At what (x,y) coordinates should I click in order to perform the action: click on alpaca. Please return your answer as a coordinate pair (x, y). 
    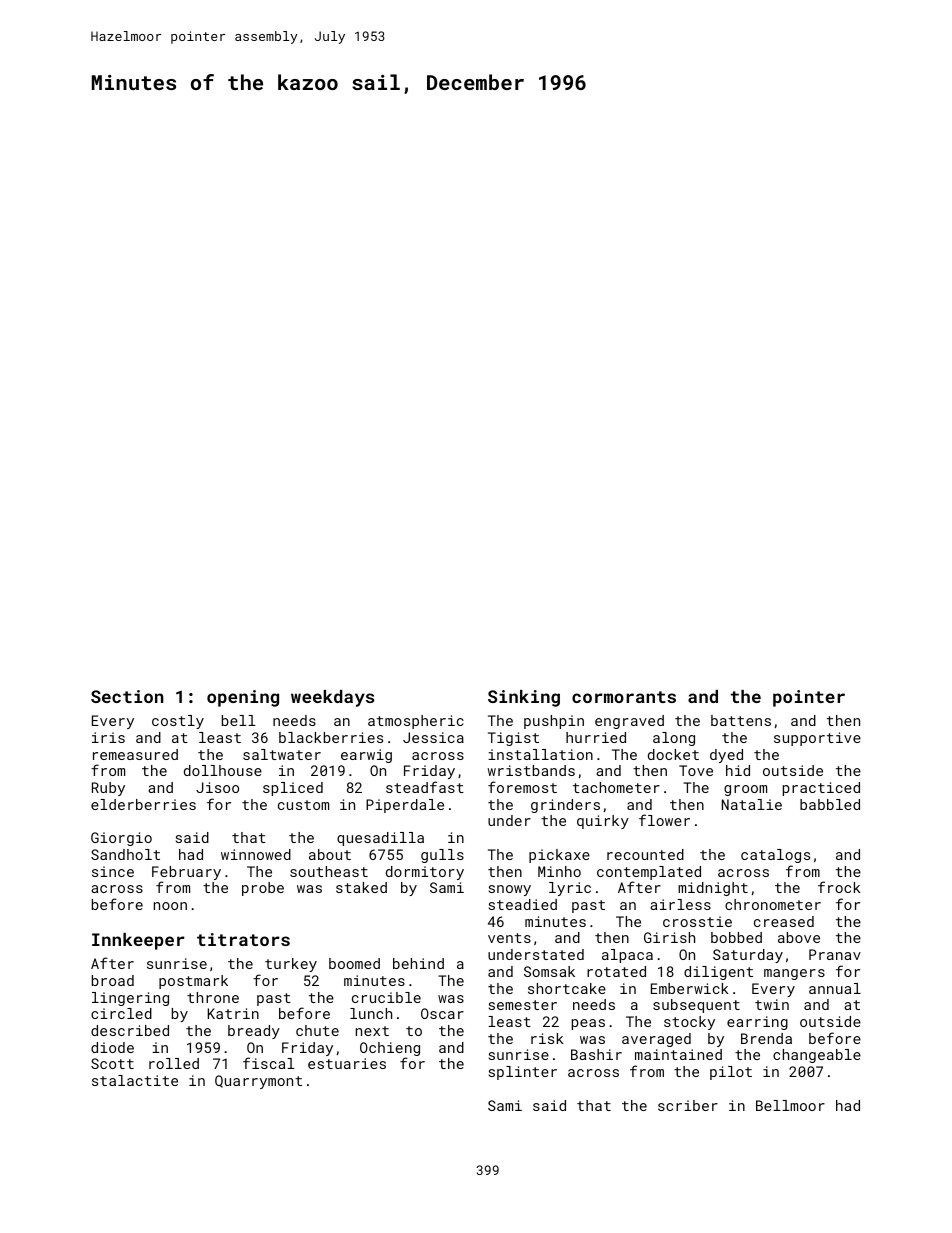
    Looking at the image, I should click on (627, 956).
